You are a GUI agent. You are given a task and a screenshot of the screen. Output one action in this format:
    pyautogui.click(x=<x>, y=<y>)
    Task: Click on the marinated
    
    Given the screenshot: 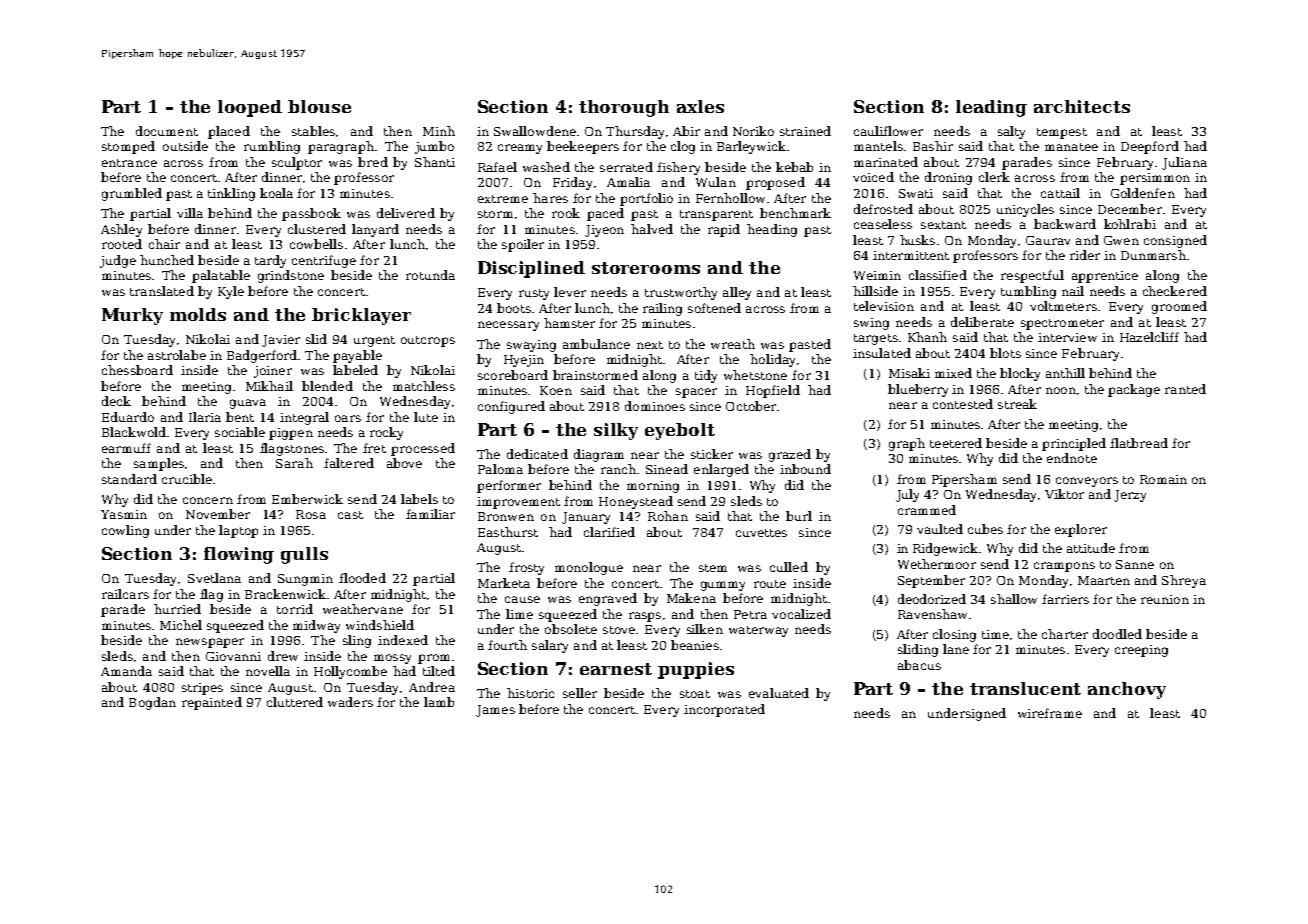 What is the action you would take?
    pyautogui.click(x=886, y=162)
